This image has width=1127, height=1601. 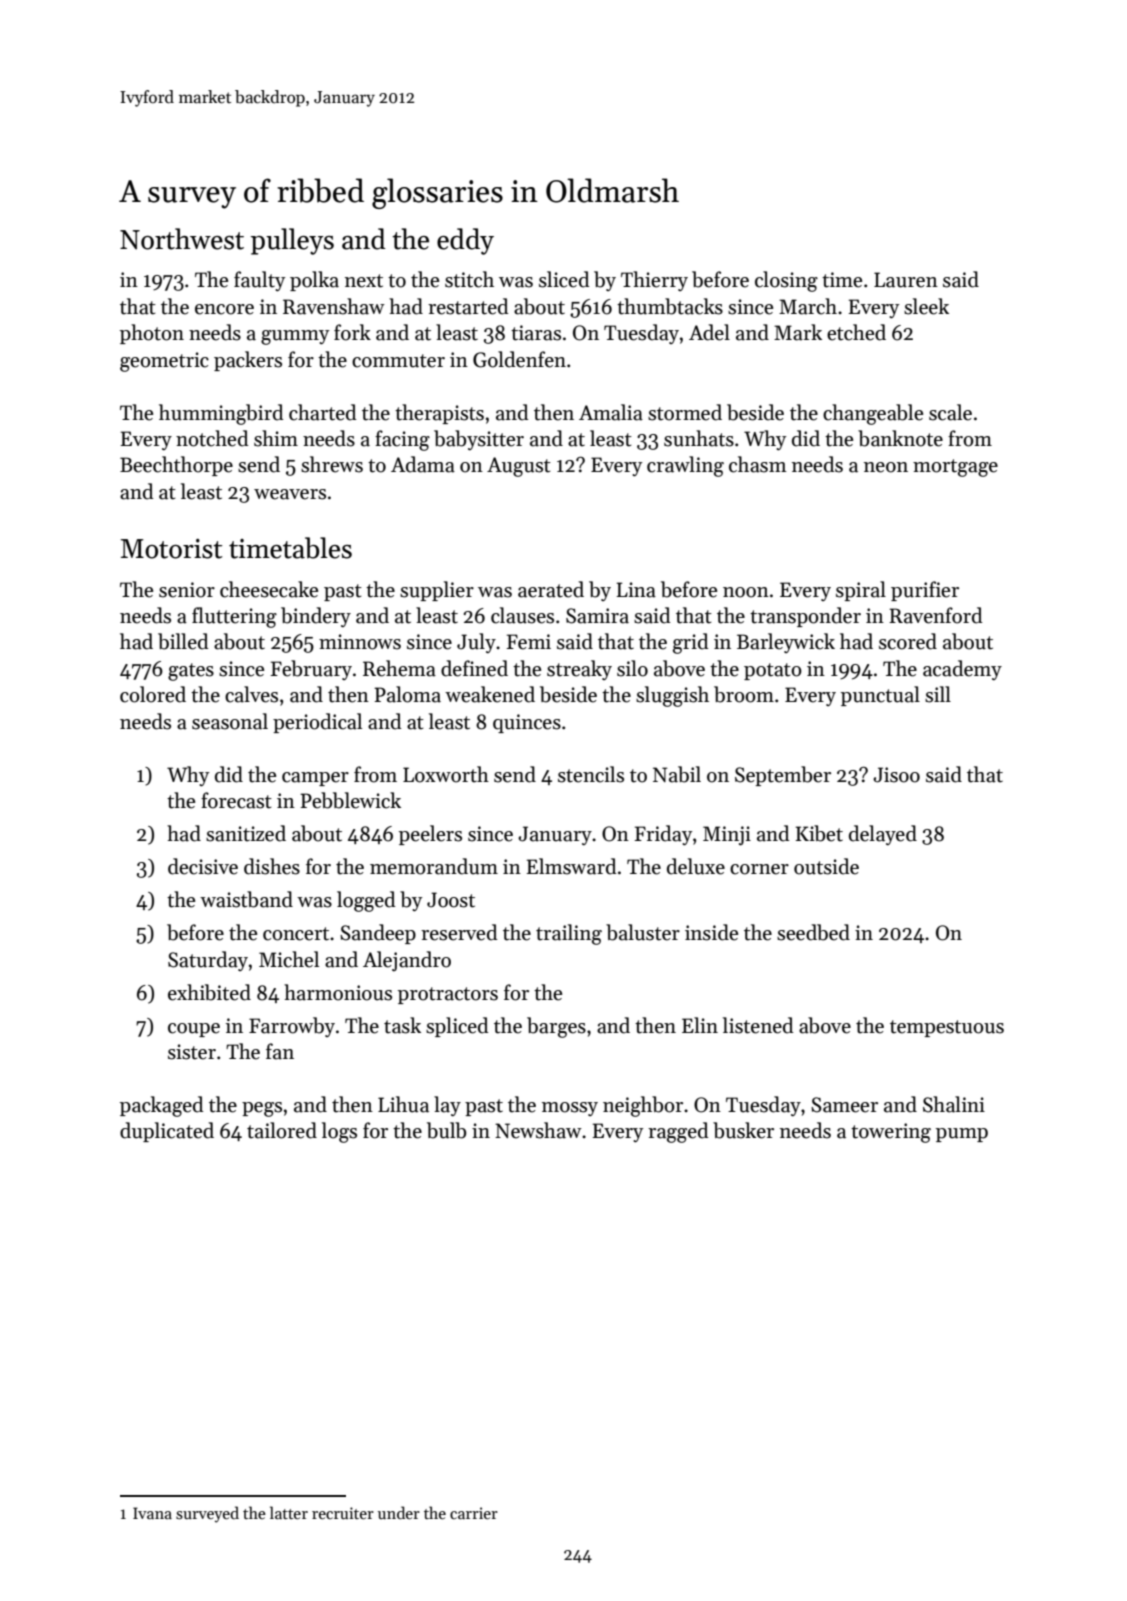 I want to click on Elin, so click(x=700, y=1025).
